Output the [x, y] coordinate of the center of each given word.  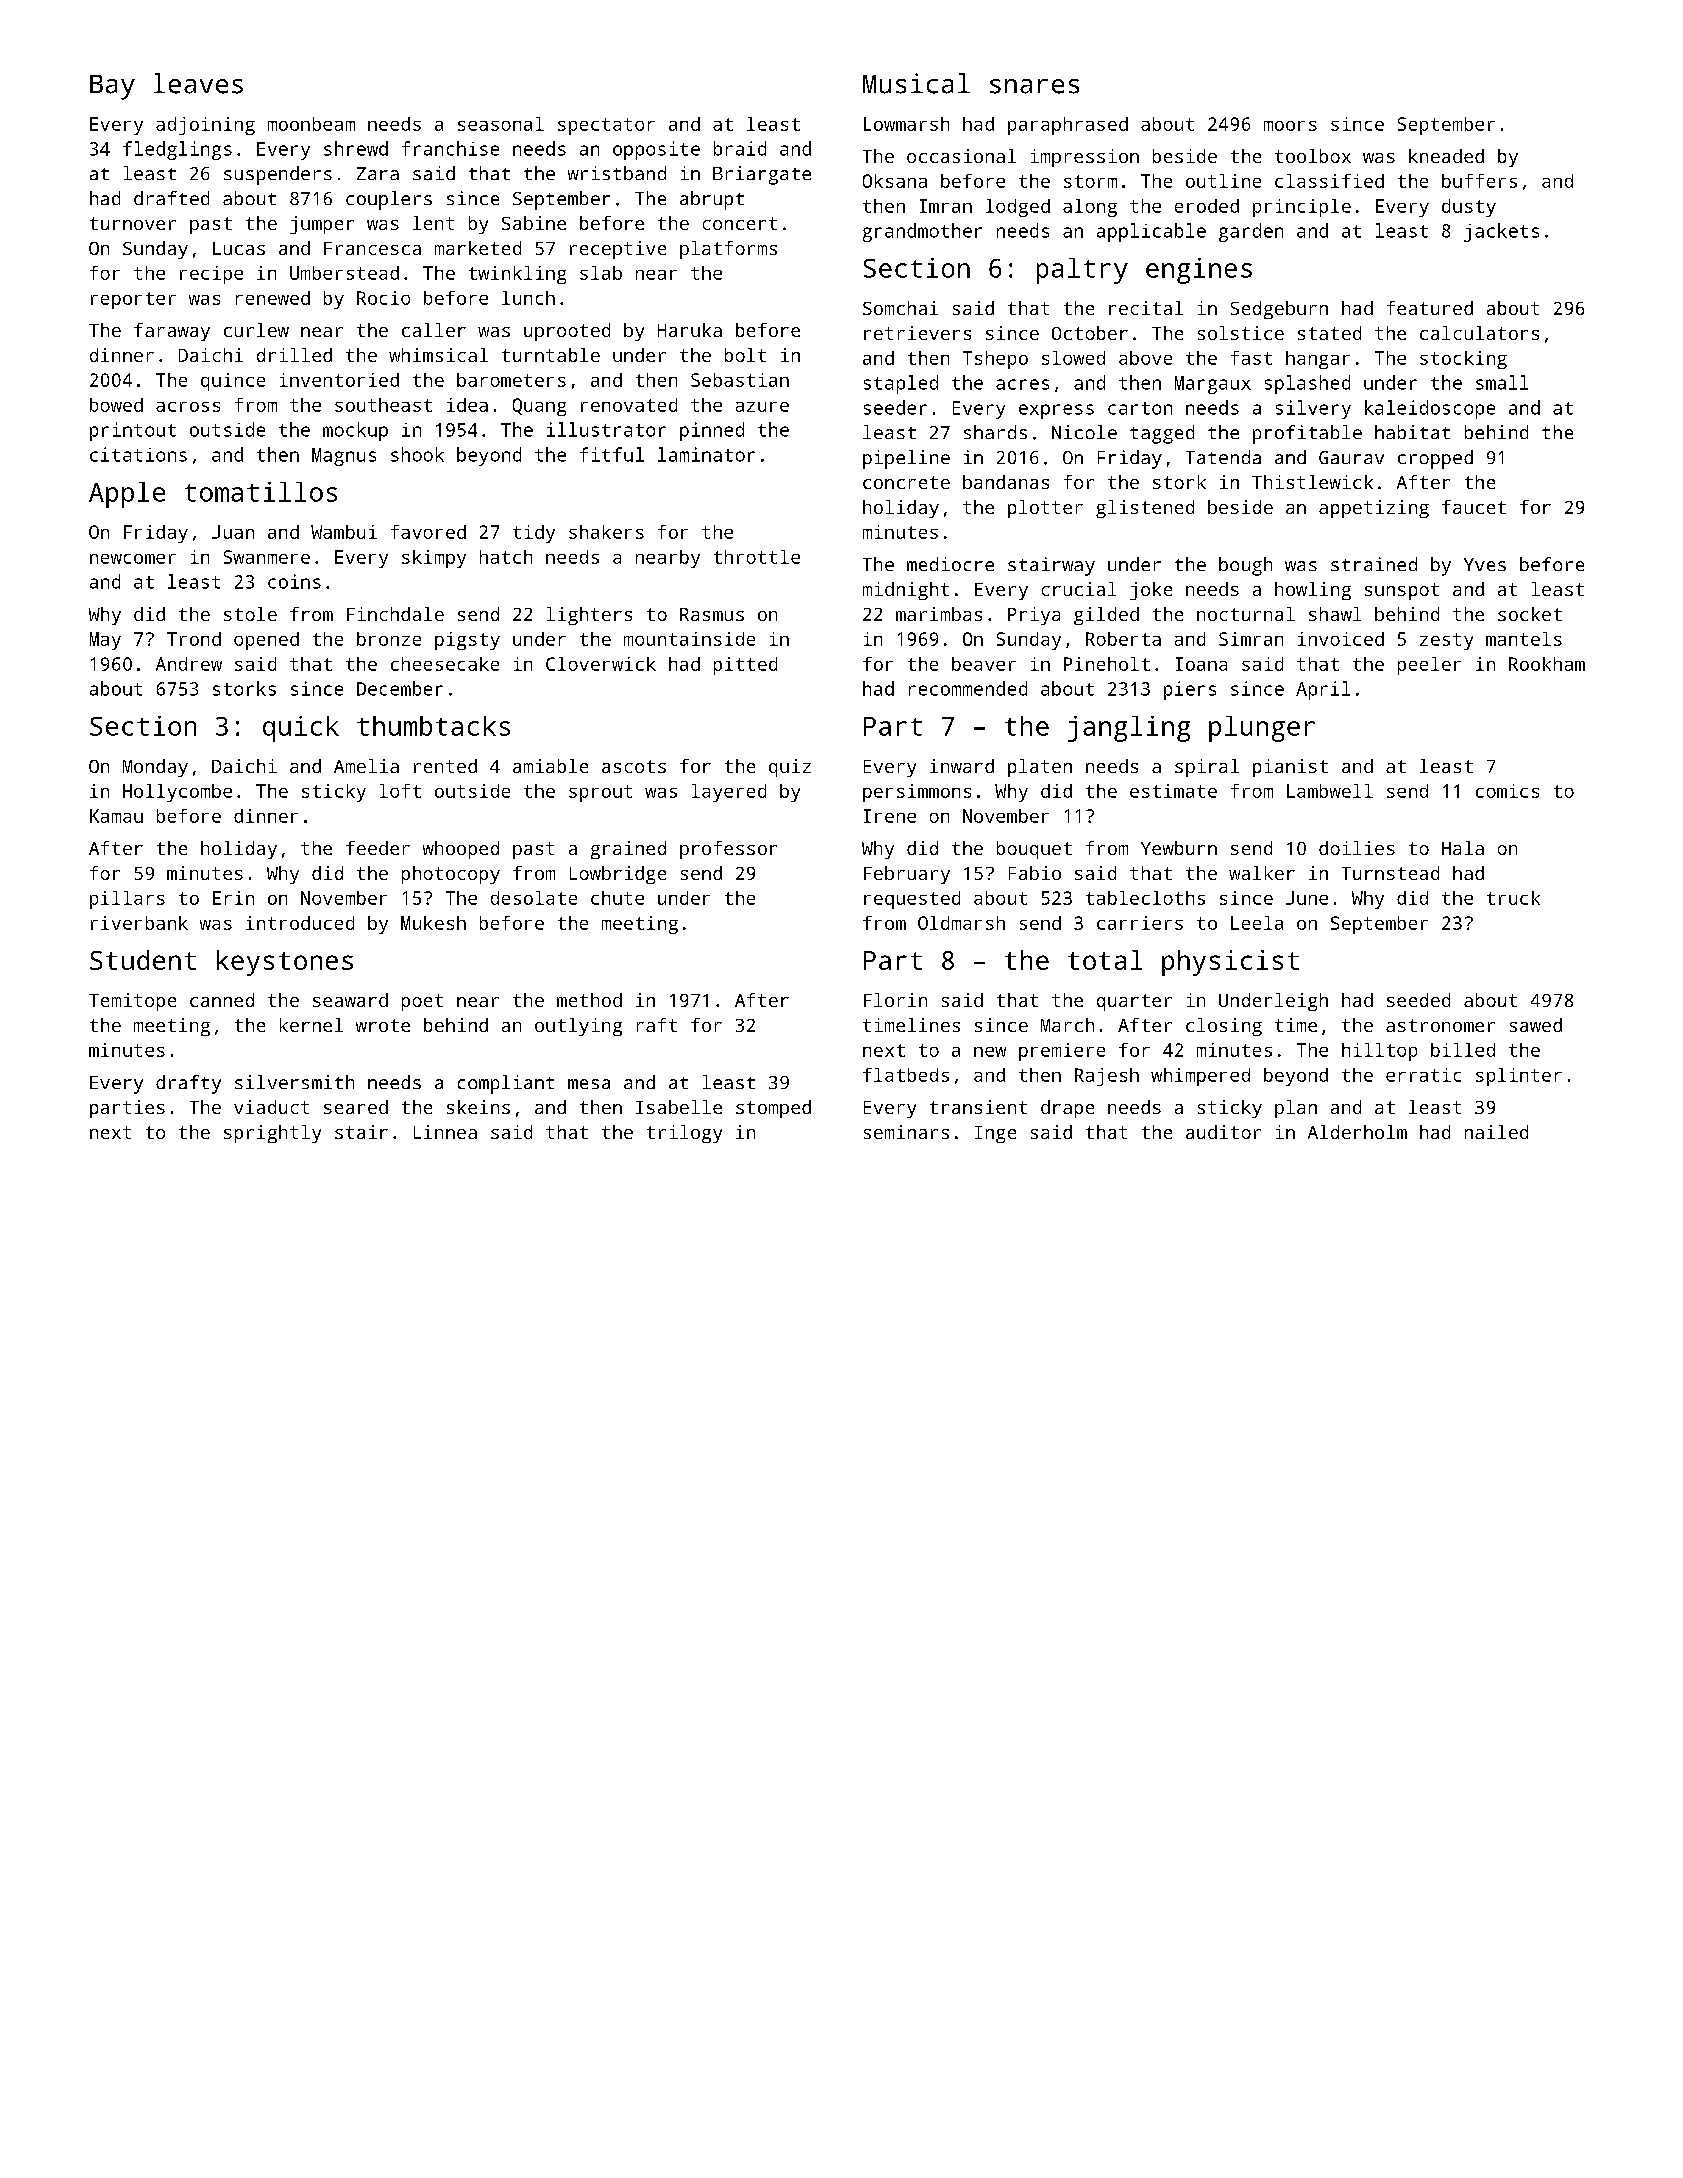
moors [1290, 126]
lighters [589, 616]
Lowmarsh [906, 124]
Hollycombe [177, 793]
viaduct [271, 1107]
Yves [1485, 564]
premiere [1062, 1052]
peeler [1429, 666]
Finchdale [395, 614]
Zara [378, 173]
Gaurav [1351, 457]
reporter [133, 300]
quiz [790, 768]
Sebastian [740, 380]
